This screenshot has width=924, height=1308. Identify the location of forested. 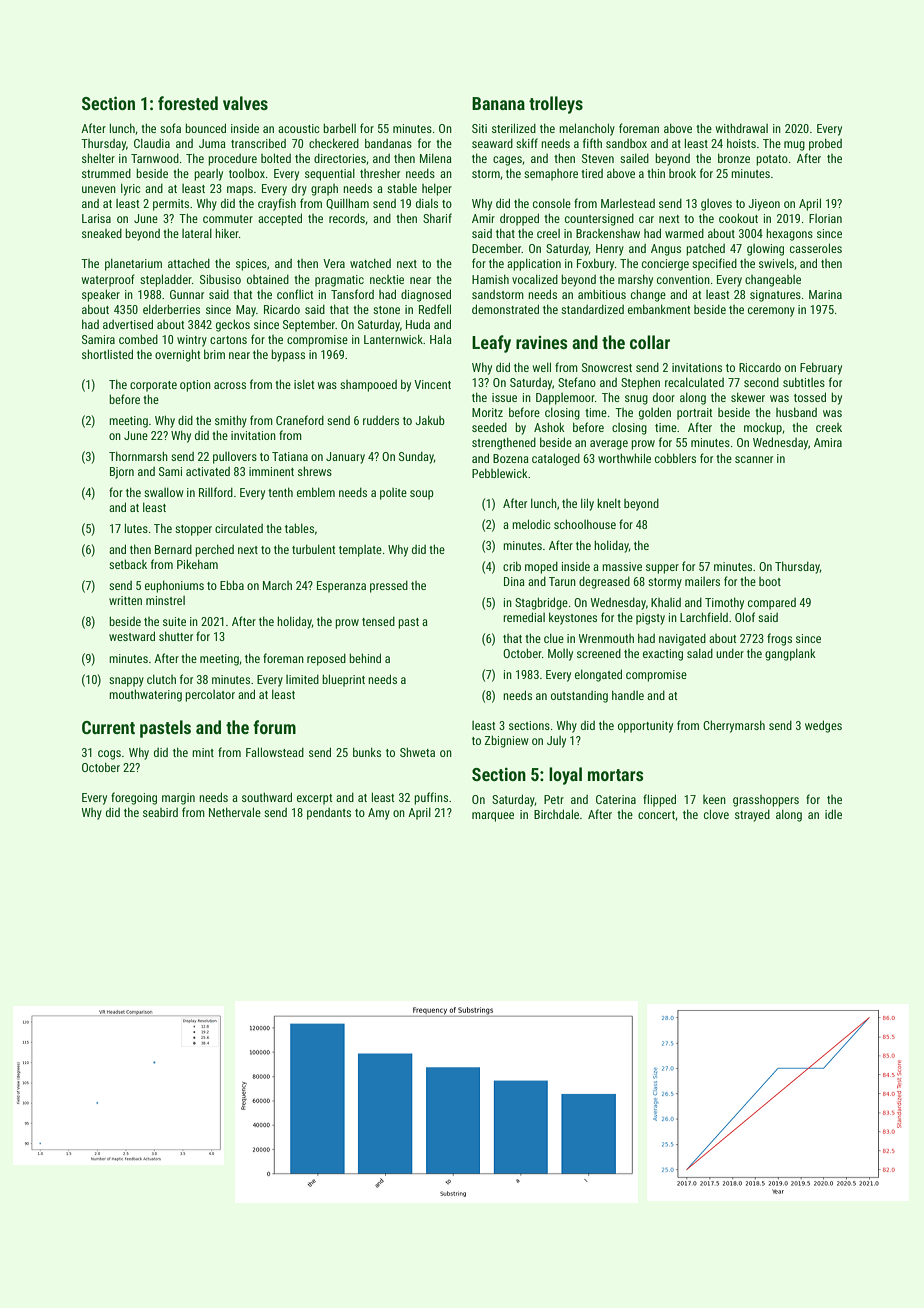
(188, 103).
